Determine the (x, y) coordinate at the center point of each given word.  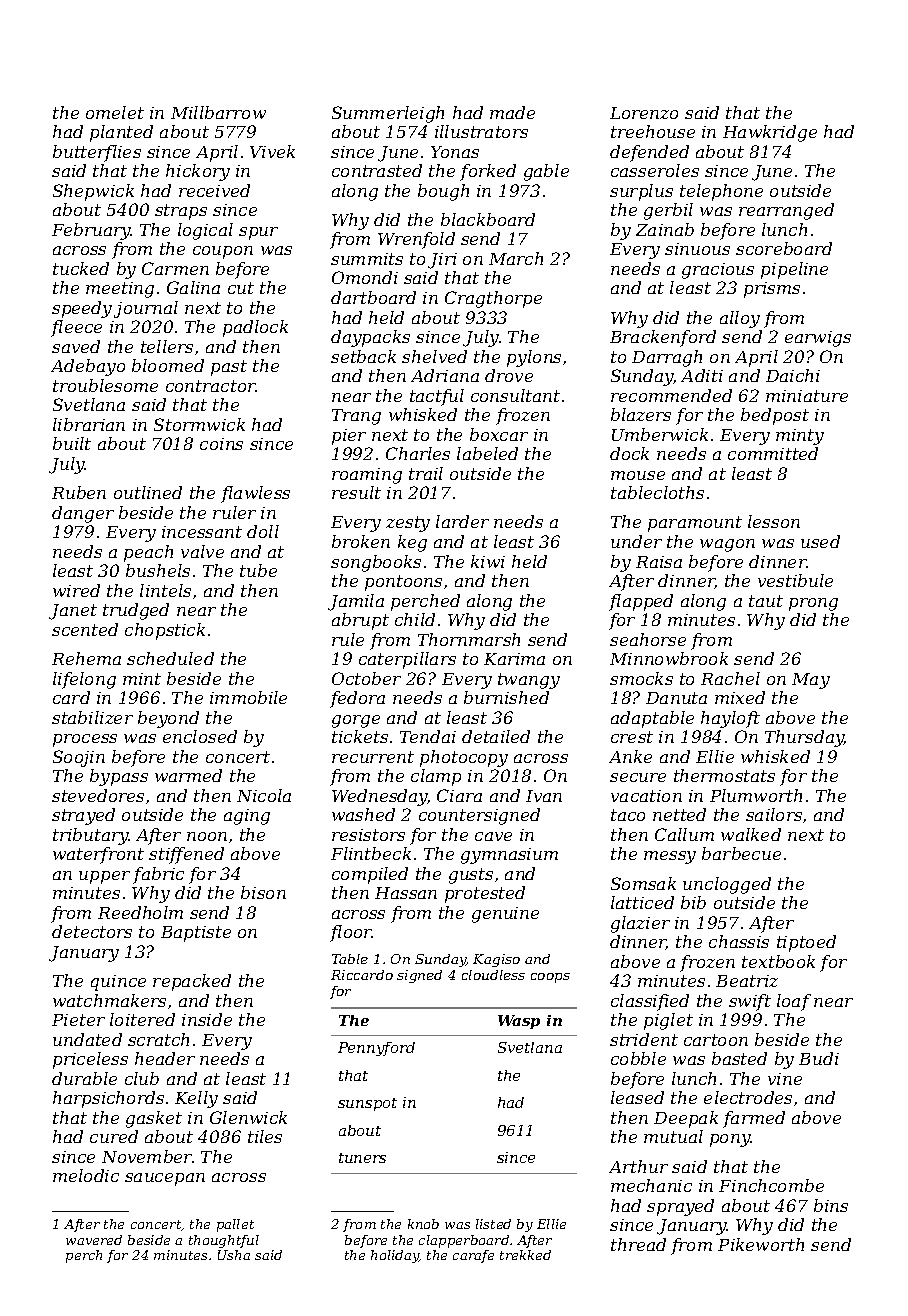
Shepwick (93, 192)
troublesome (105, 385)
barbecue (741, 853)
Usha (234, 1255)
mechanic (651, 1185)
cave (493, 836)
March (516, 258)
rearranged (786, 211)
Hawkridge (770, 133)
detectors (92, 931)
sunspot (367, 1104)
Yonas (455, 152)
